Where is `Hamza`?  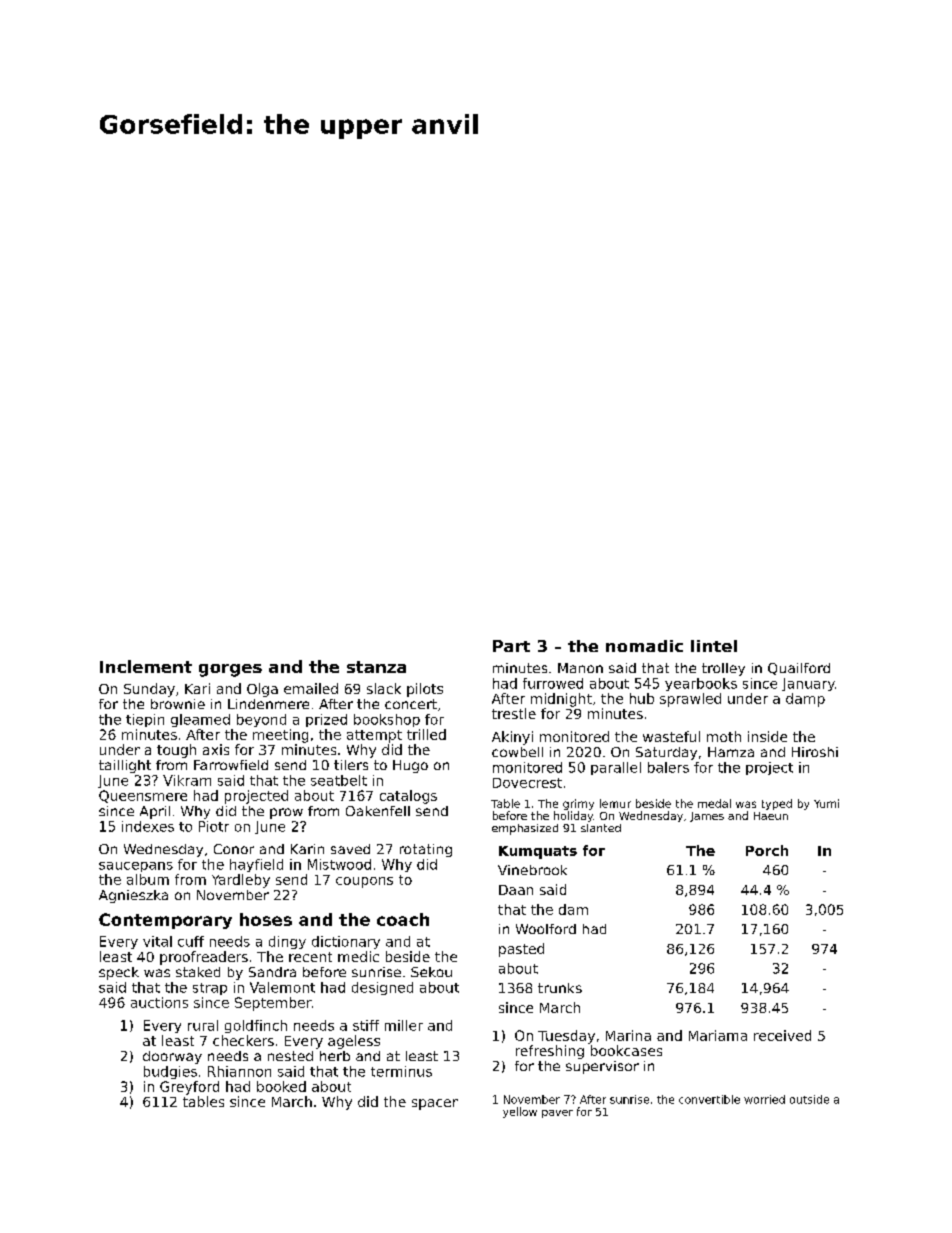 Hamza is located at coordinates (731, 752).
